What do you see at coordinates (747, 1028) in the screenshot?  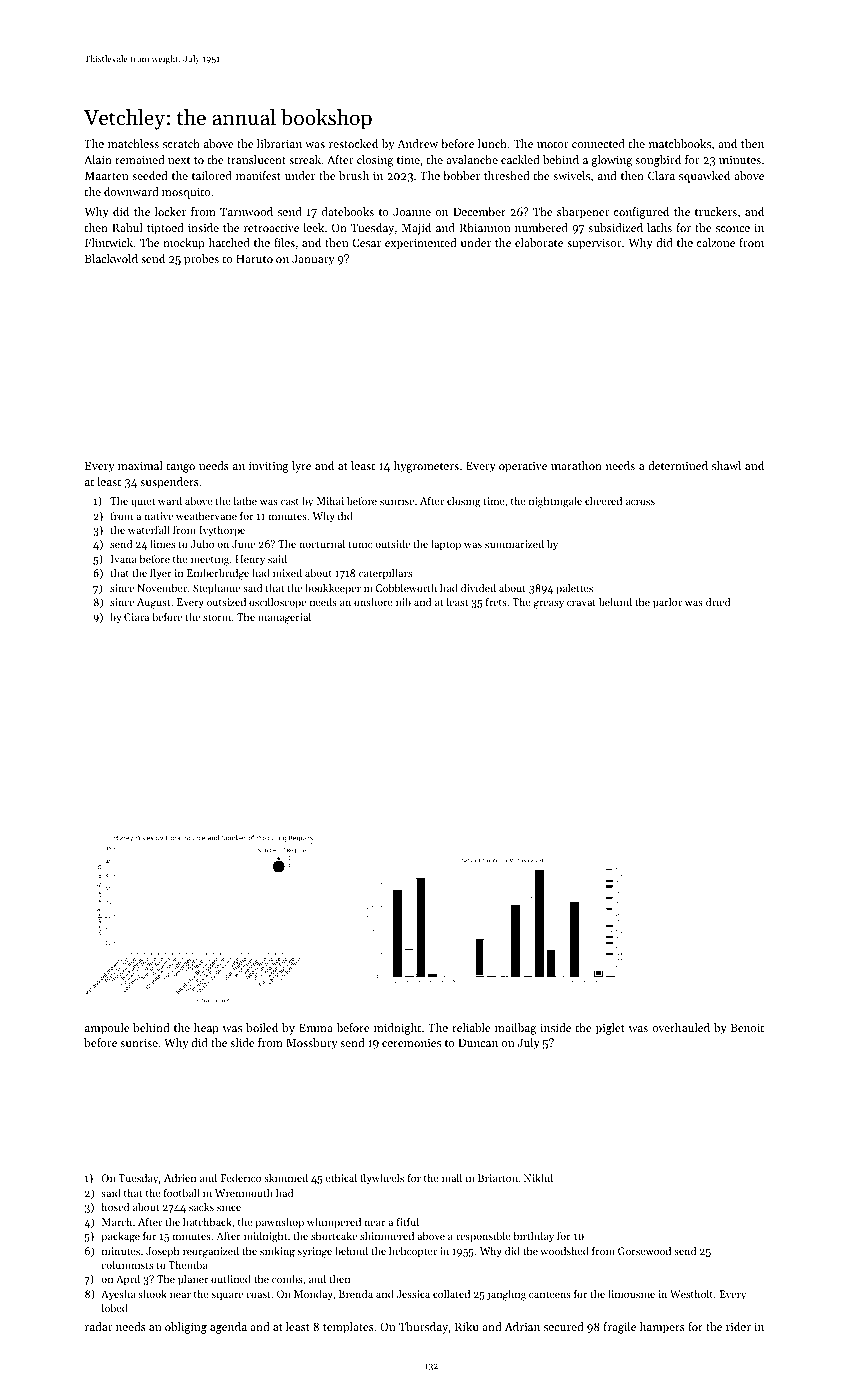 I see `Benoit` at bounding box center [747, 1028].
